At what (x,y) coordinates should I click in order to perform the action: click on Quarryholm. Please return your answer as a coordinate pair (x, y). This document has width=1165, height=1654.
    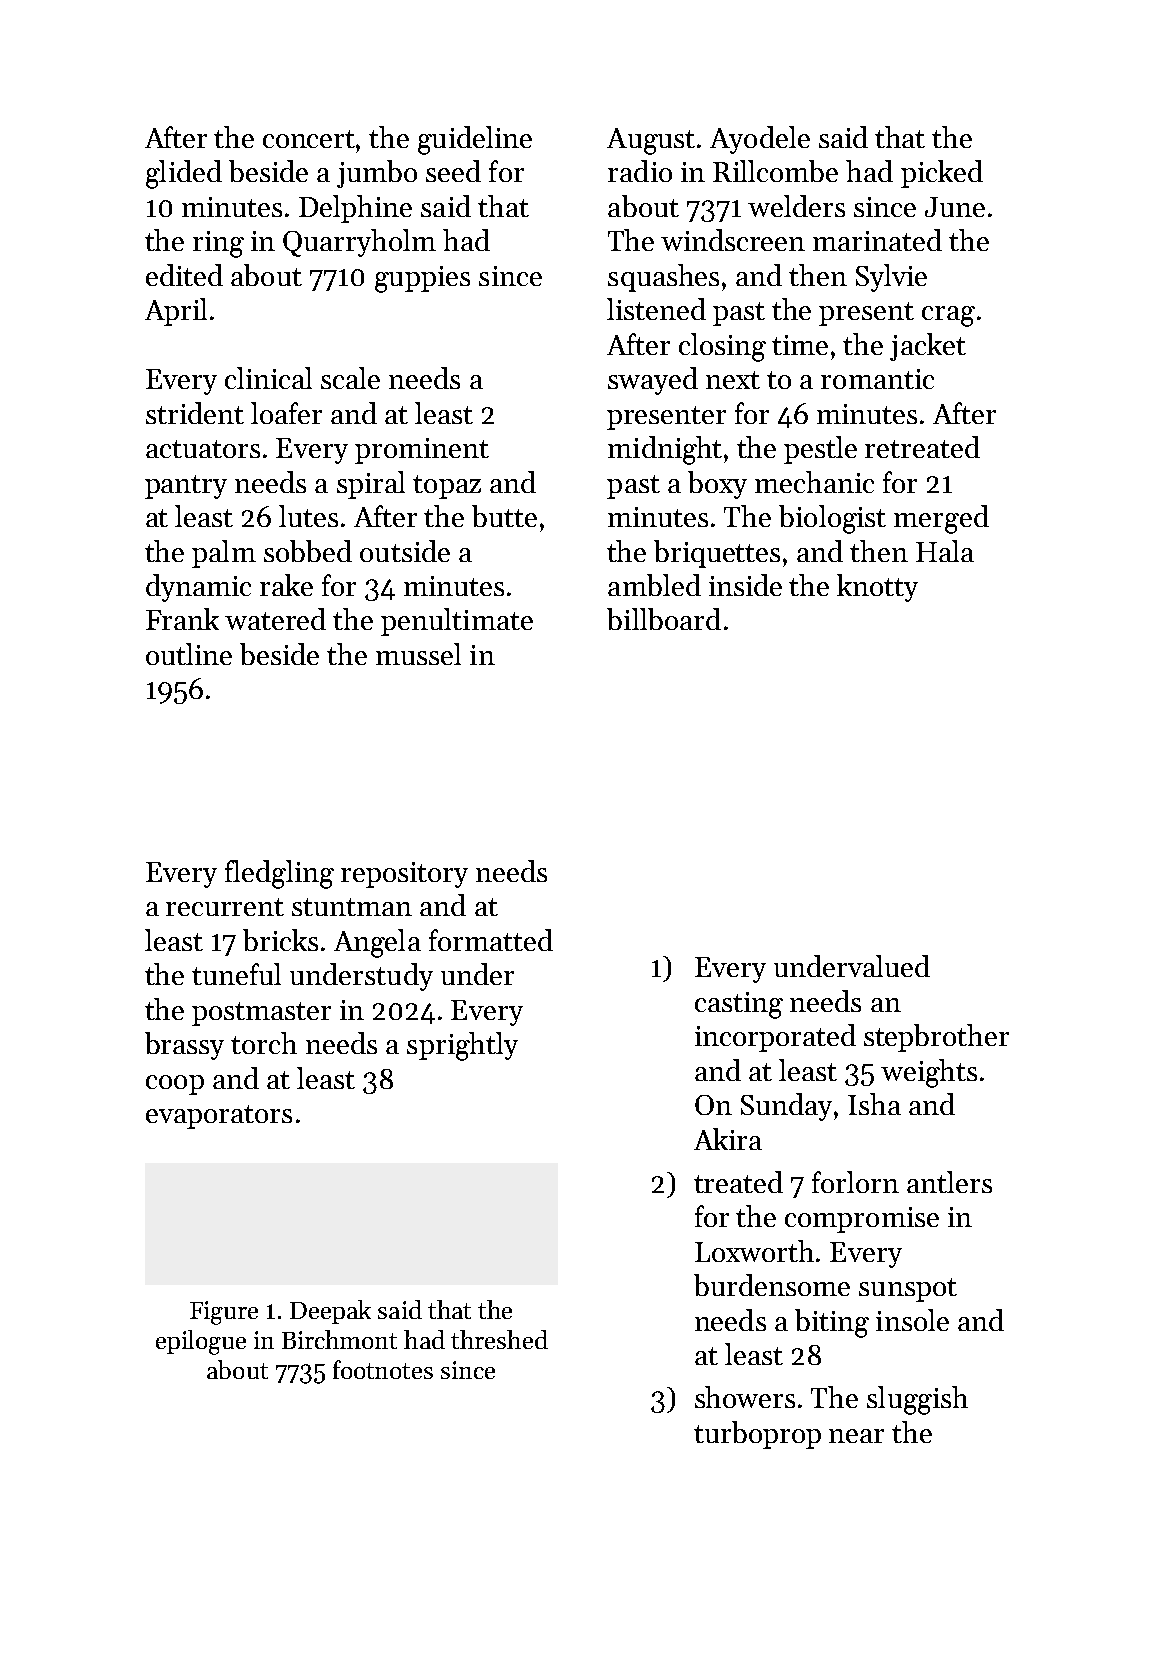
    Looking at the image, I should click on (359, 243).
